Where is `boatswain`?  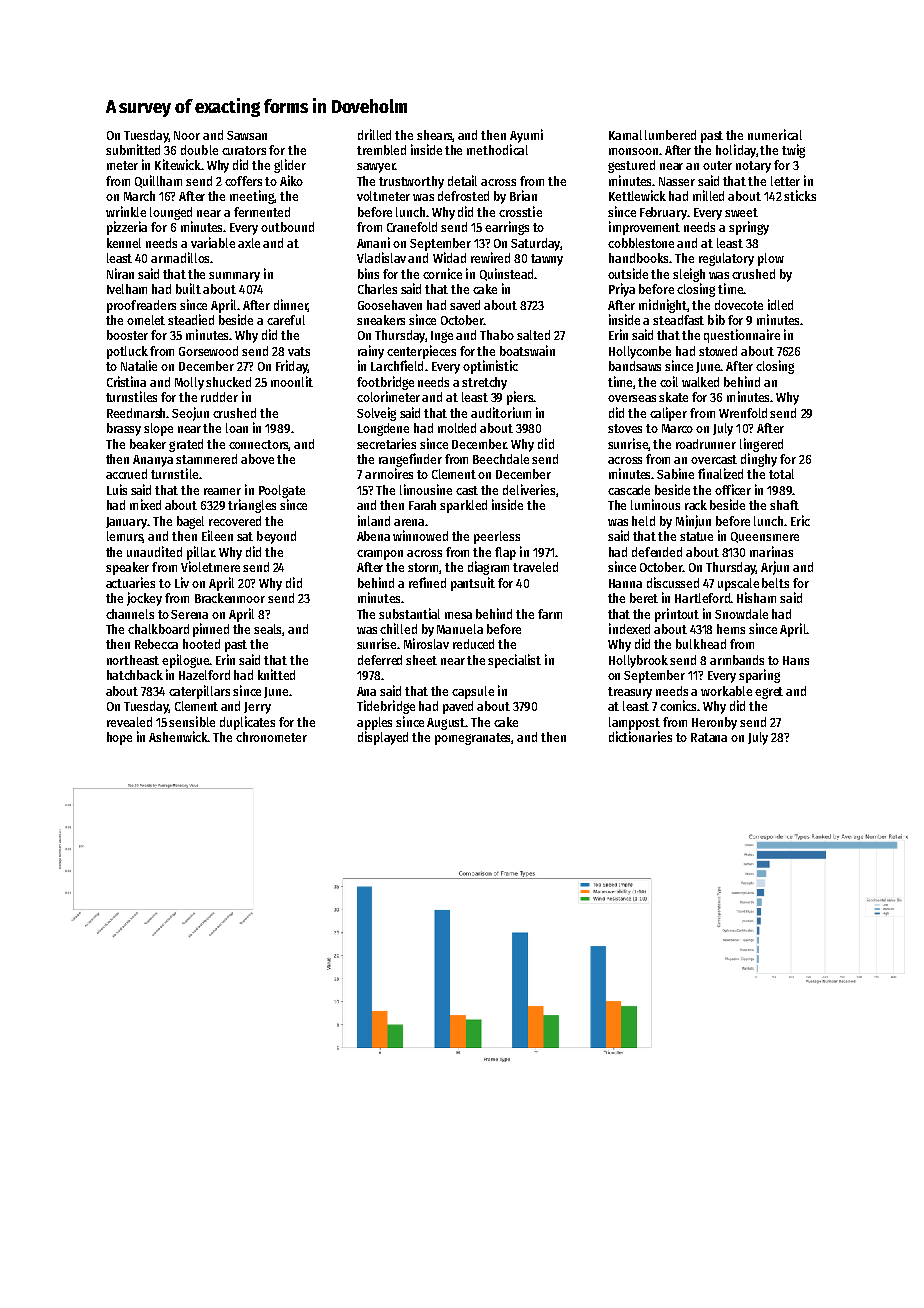 boatswain is located at coordinates (527, 350).
